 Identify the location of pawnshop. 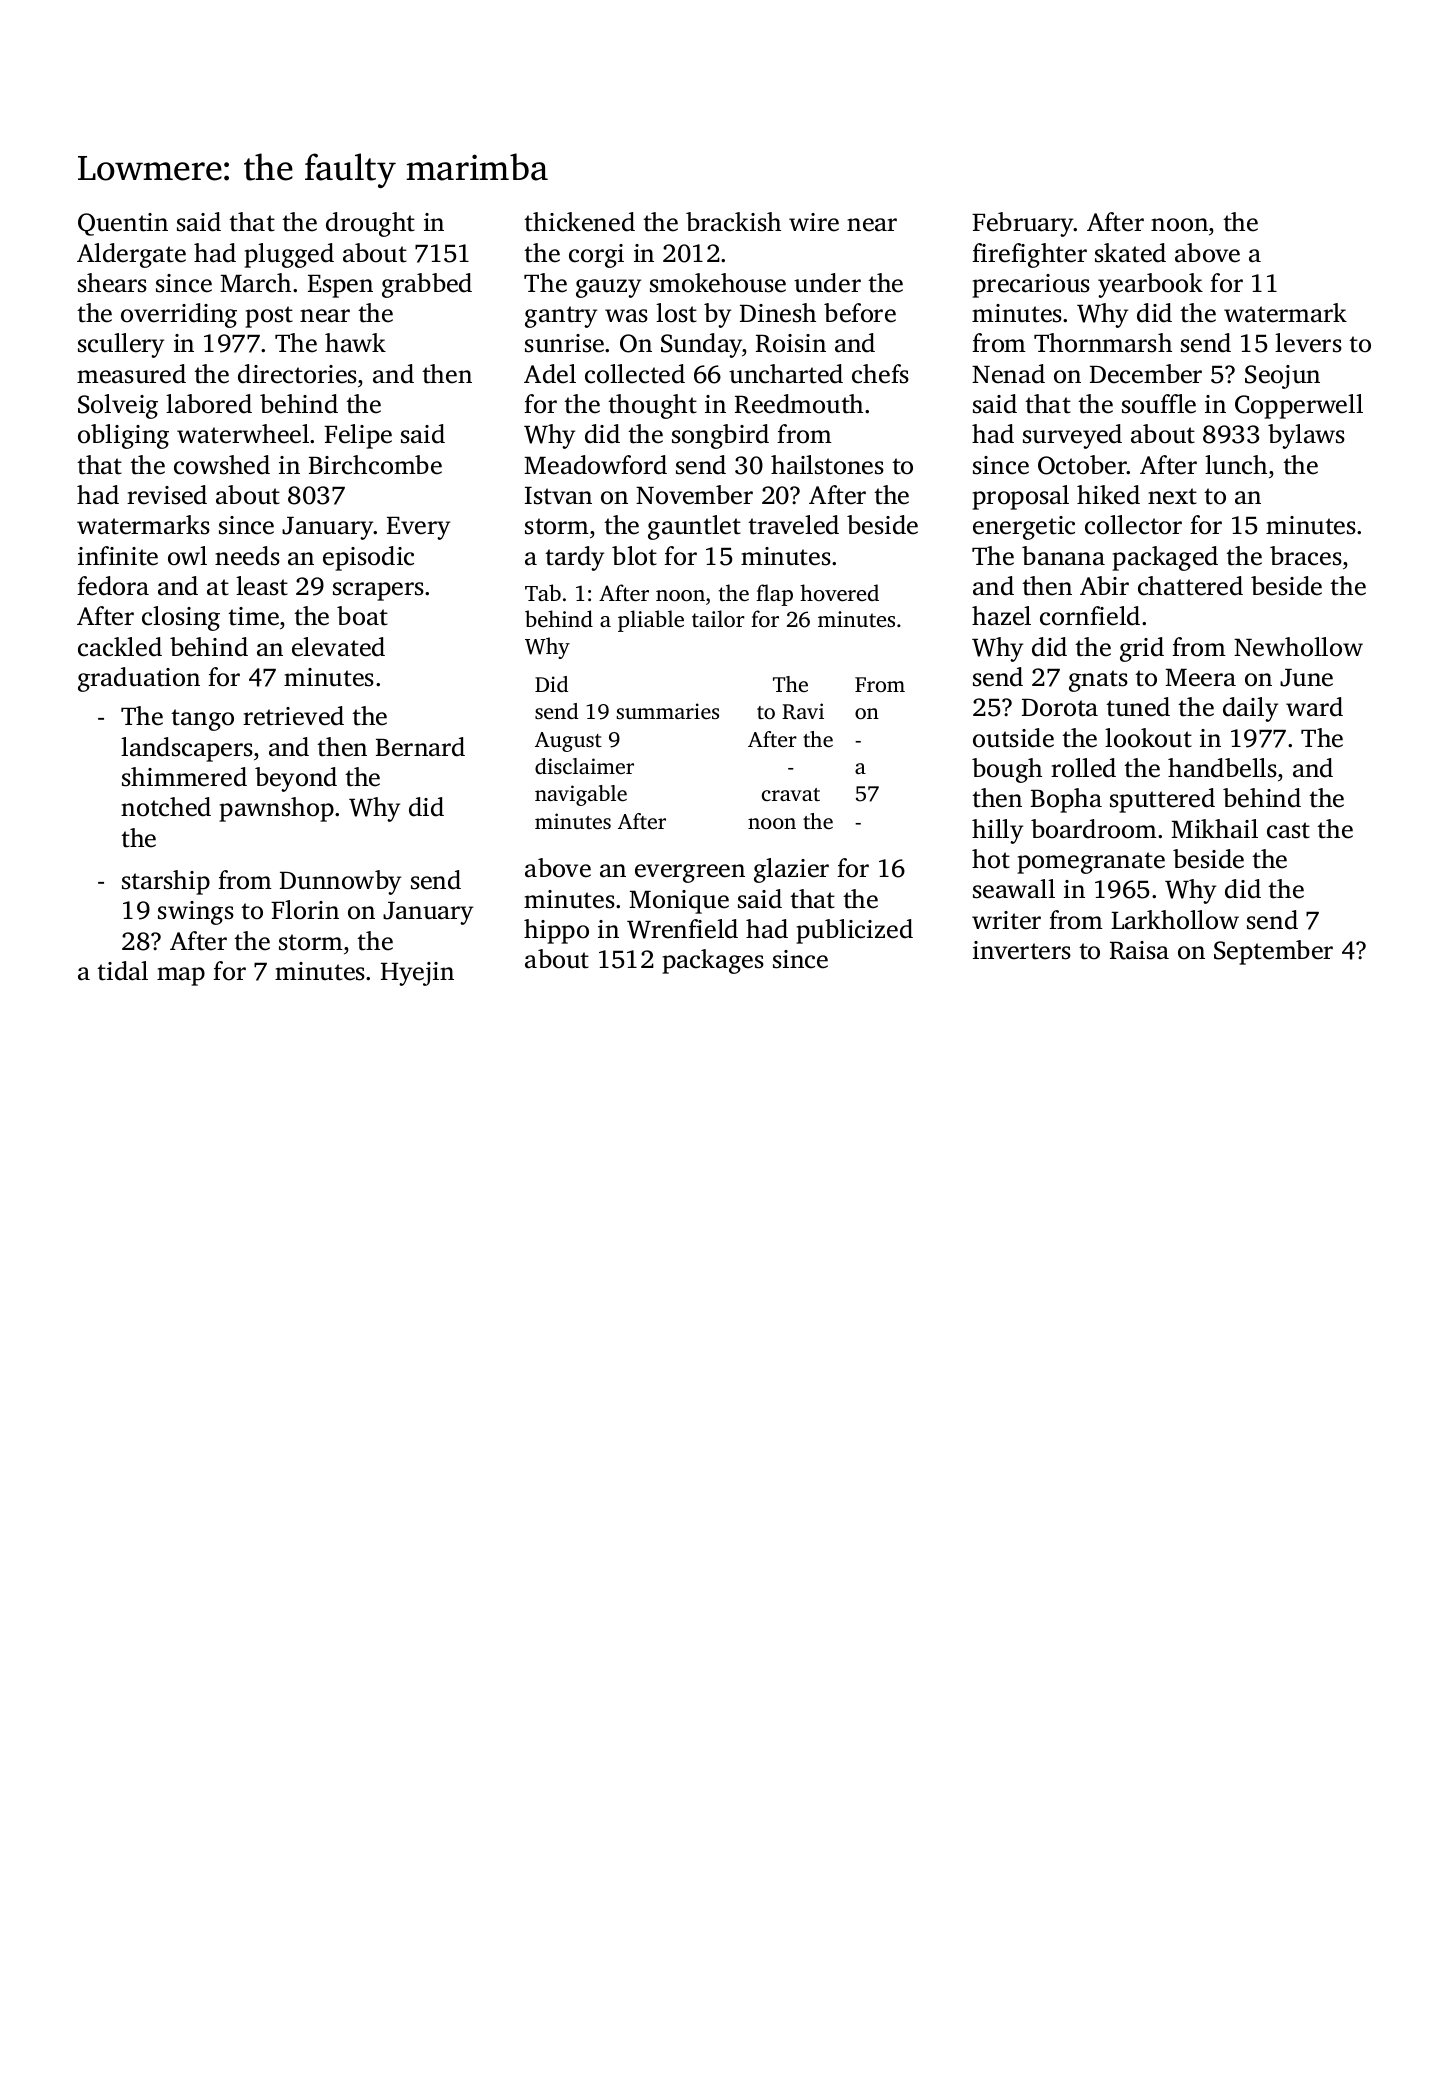
(276, 809).
